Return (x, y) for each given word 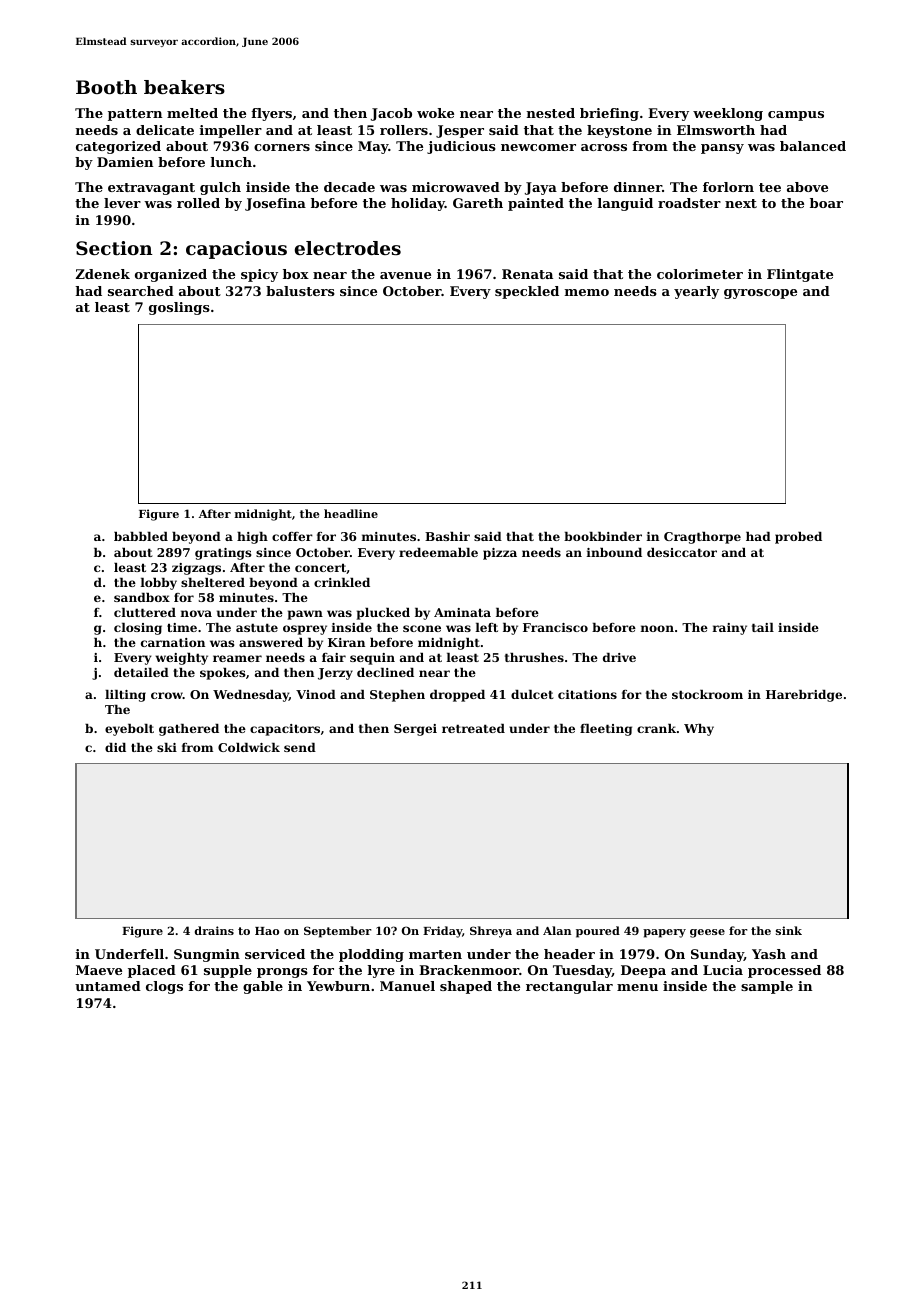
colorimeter (700, 274)
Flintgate (800, 275)
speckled (527, 292)
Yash (769, 954)
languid (625, 204)
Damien (125, 162)
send (300, 747)
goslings (179, 308)
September (337, 932)
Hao (267, 931)
